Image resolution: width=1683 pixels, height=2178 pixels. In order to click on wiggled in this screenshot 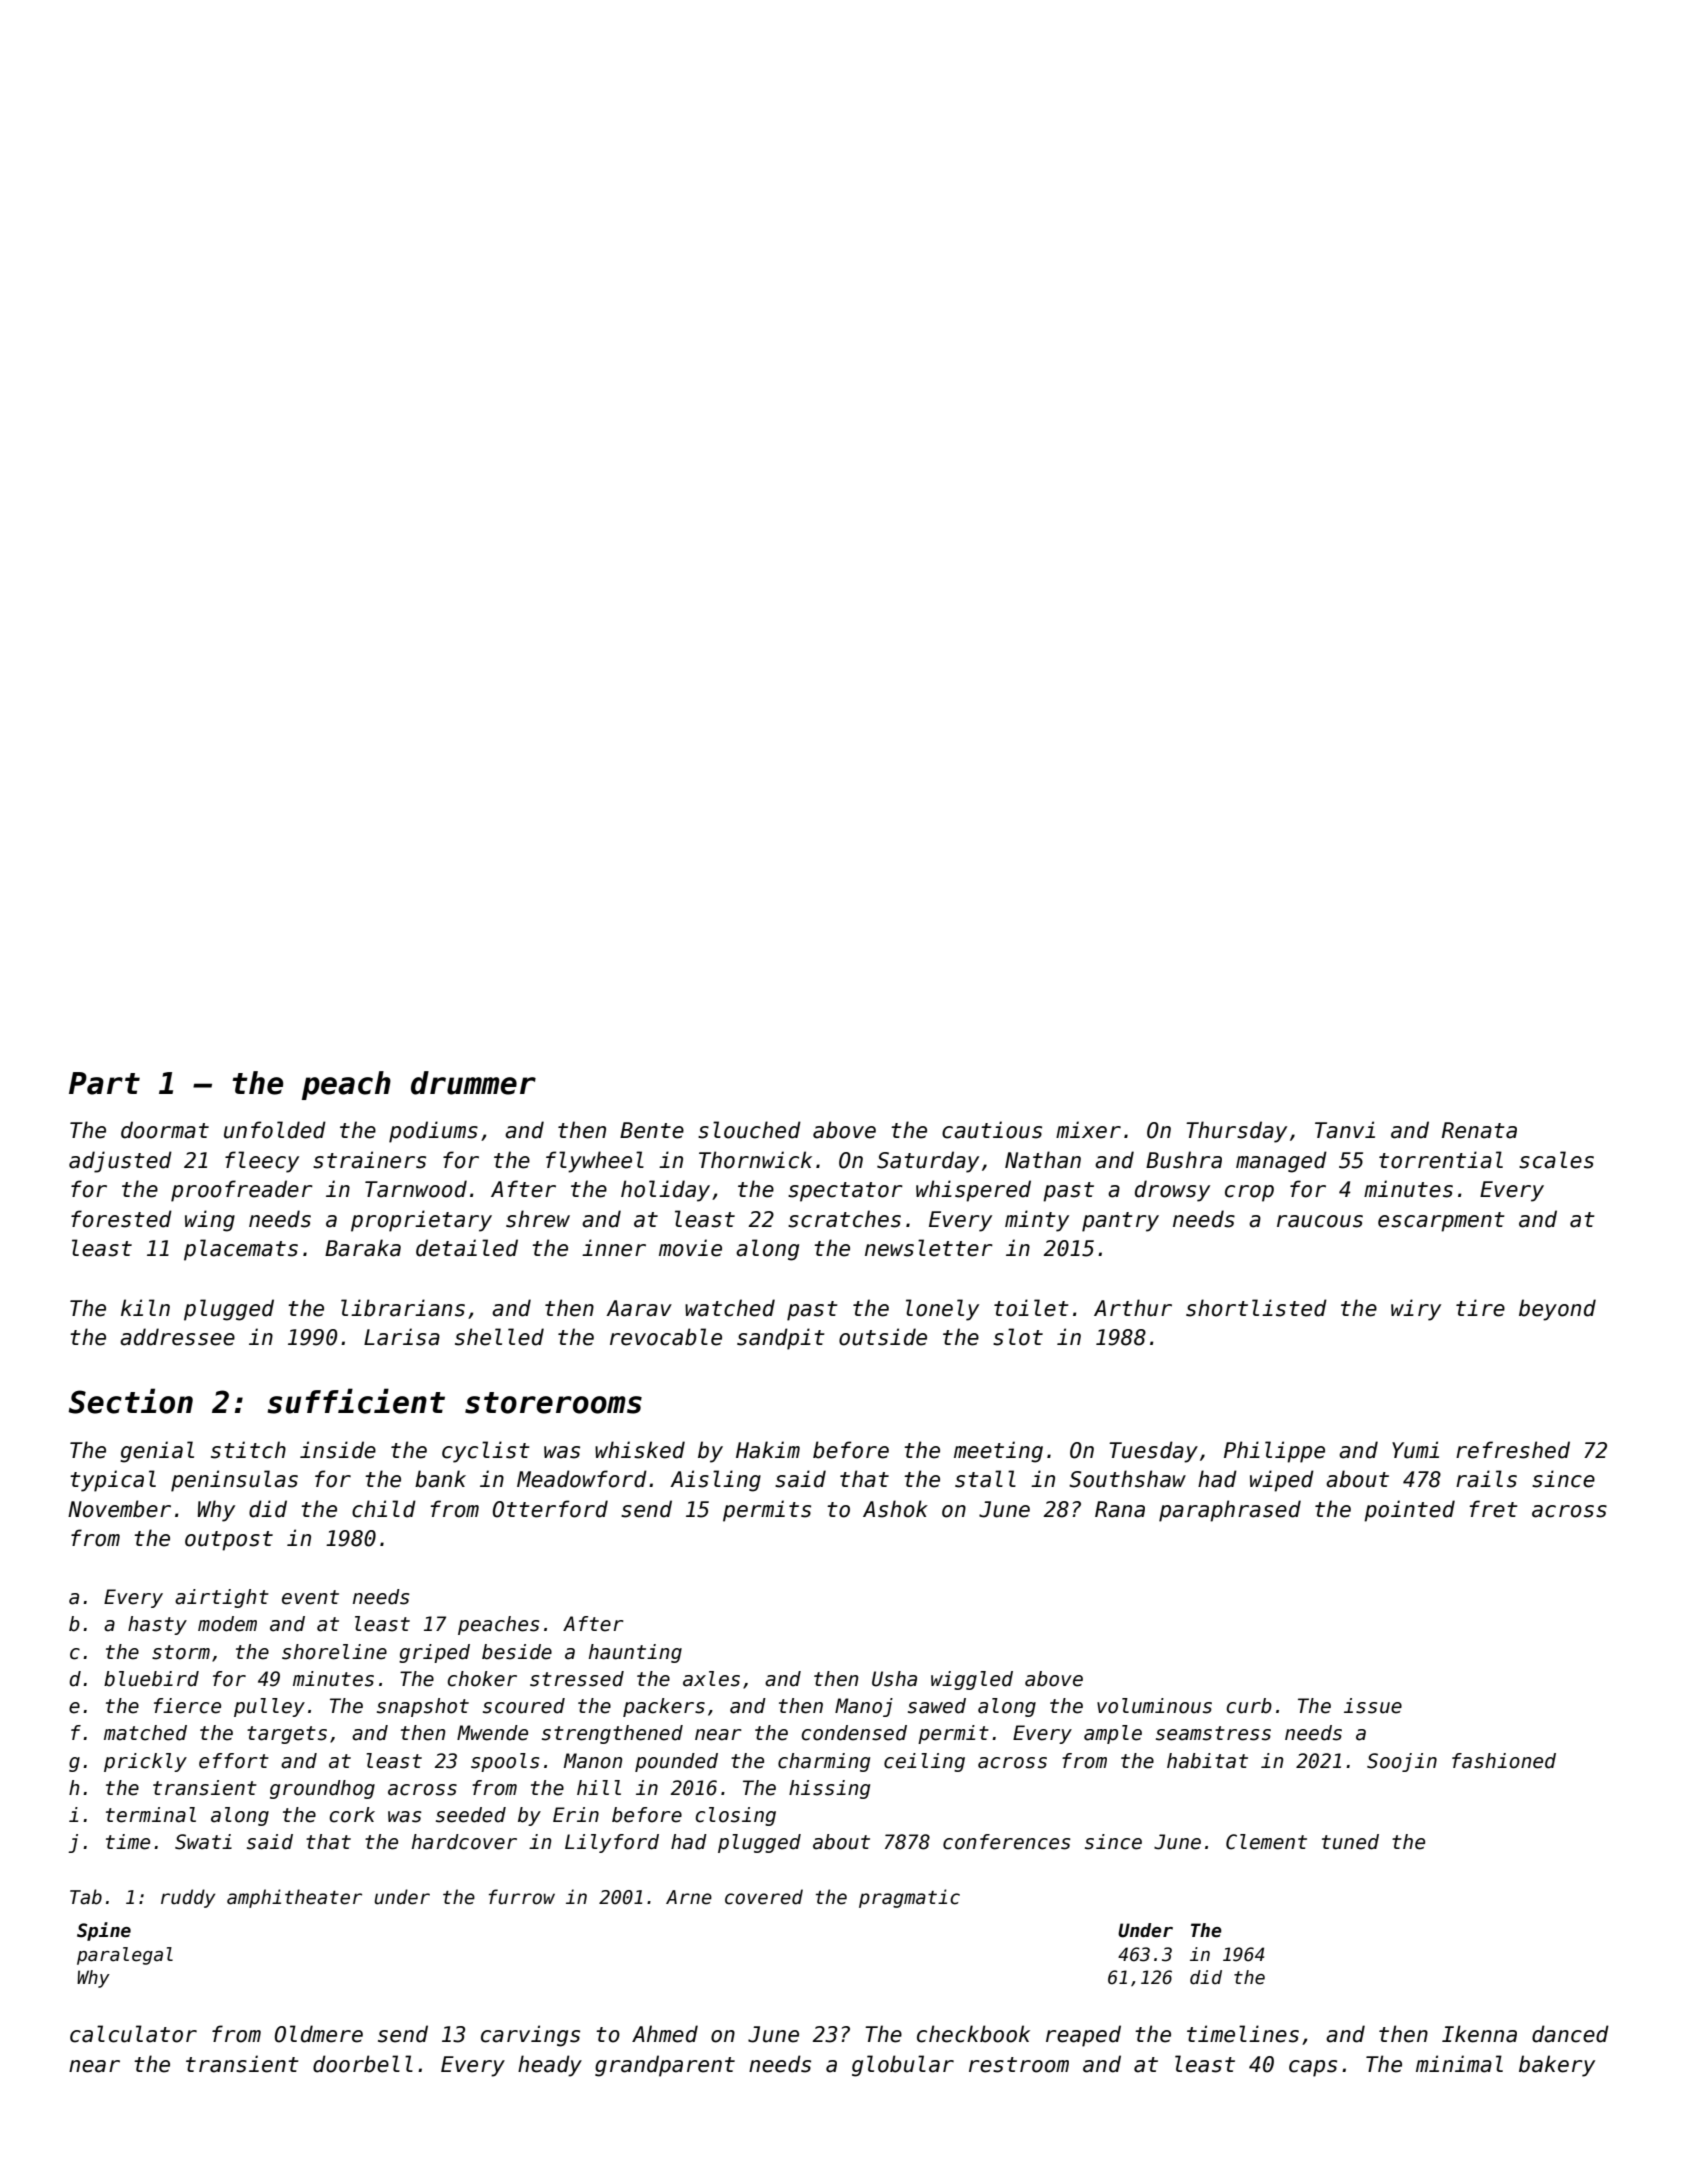, I will do `click(972, 1680)`.
